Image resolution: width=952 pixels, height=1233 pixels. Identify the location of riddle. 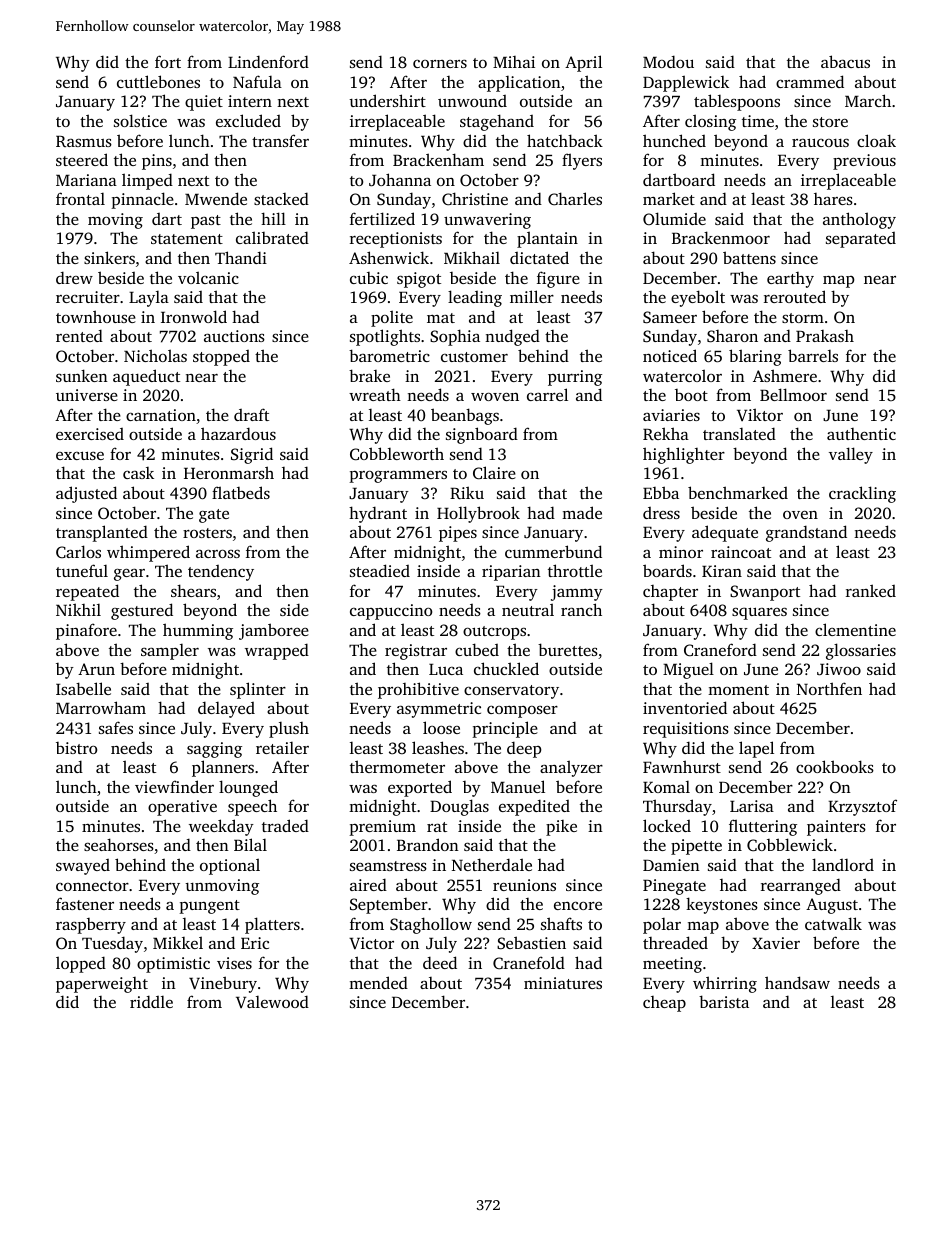
(151, 1001).
